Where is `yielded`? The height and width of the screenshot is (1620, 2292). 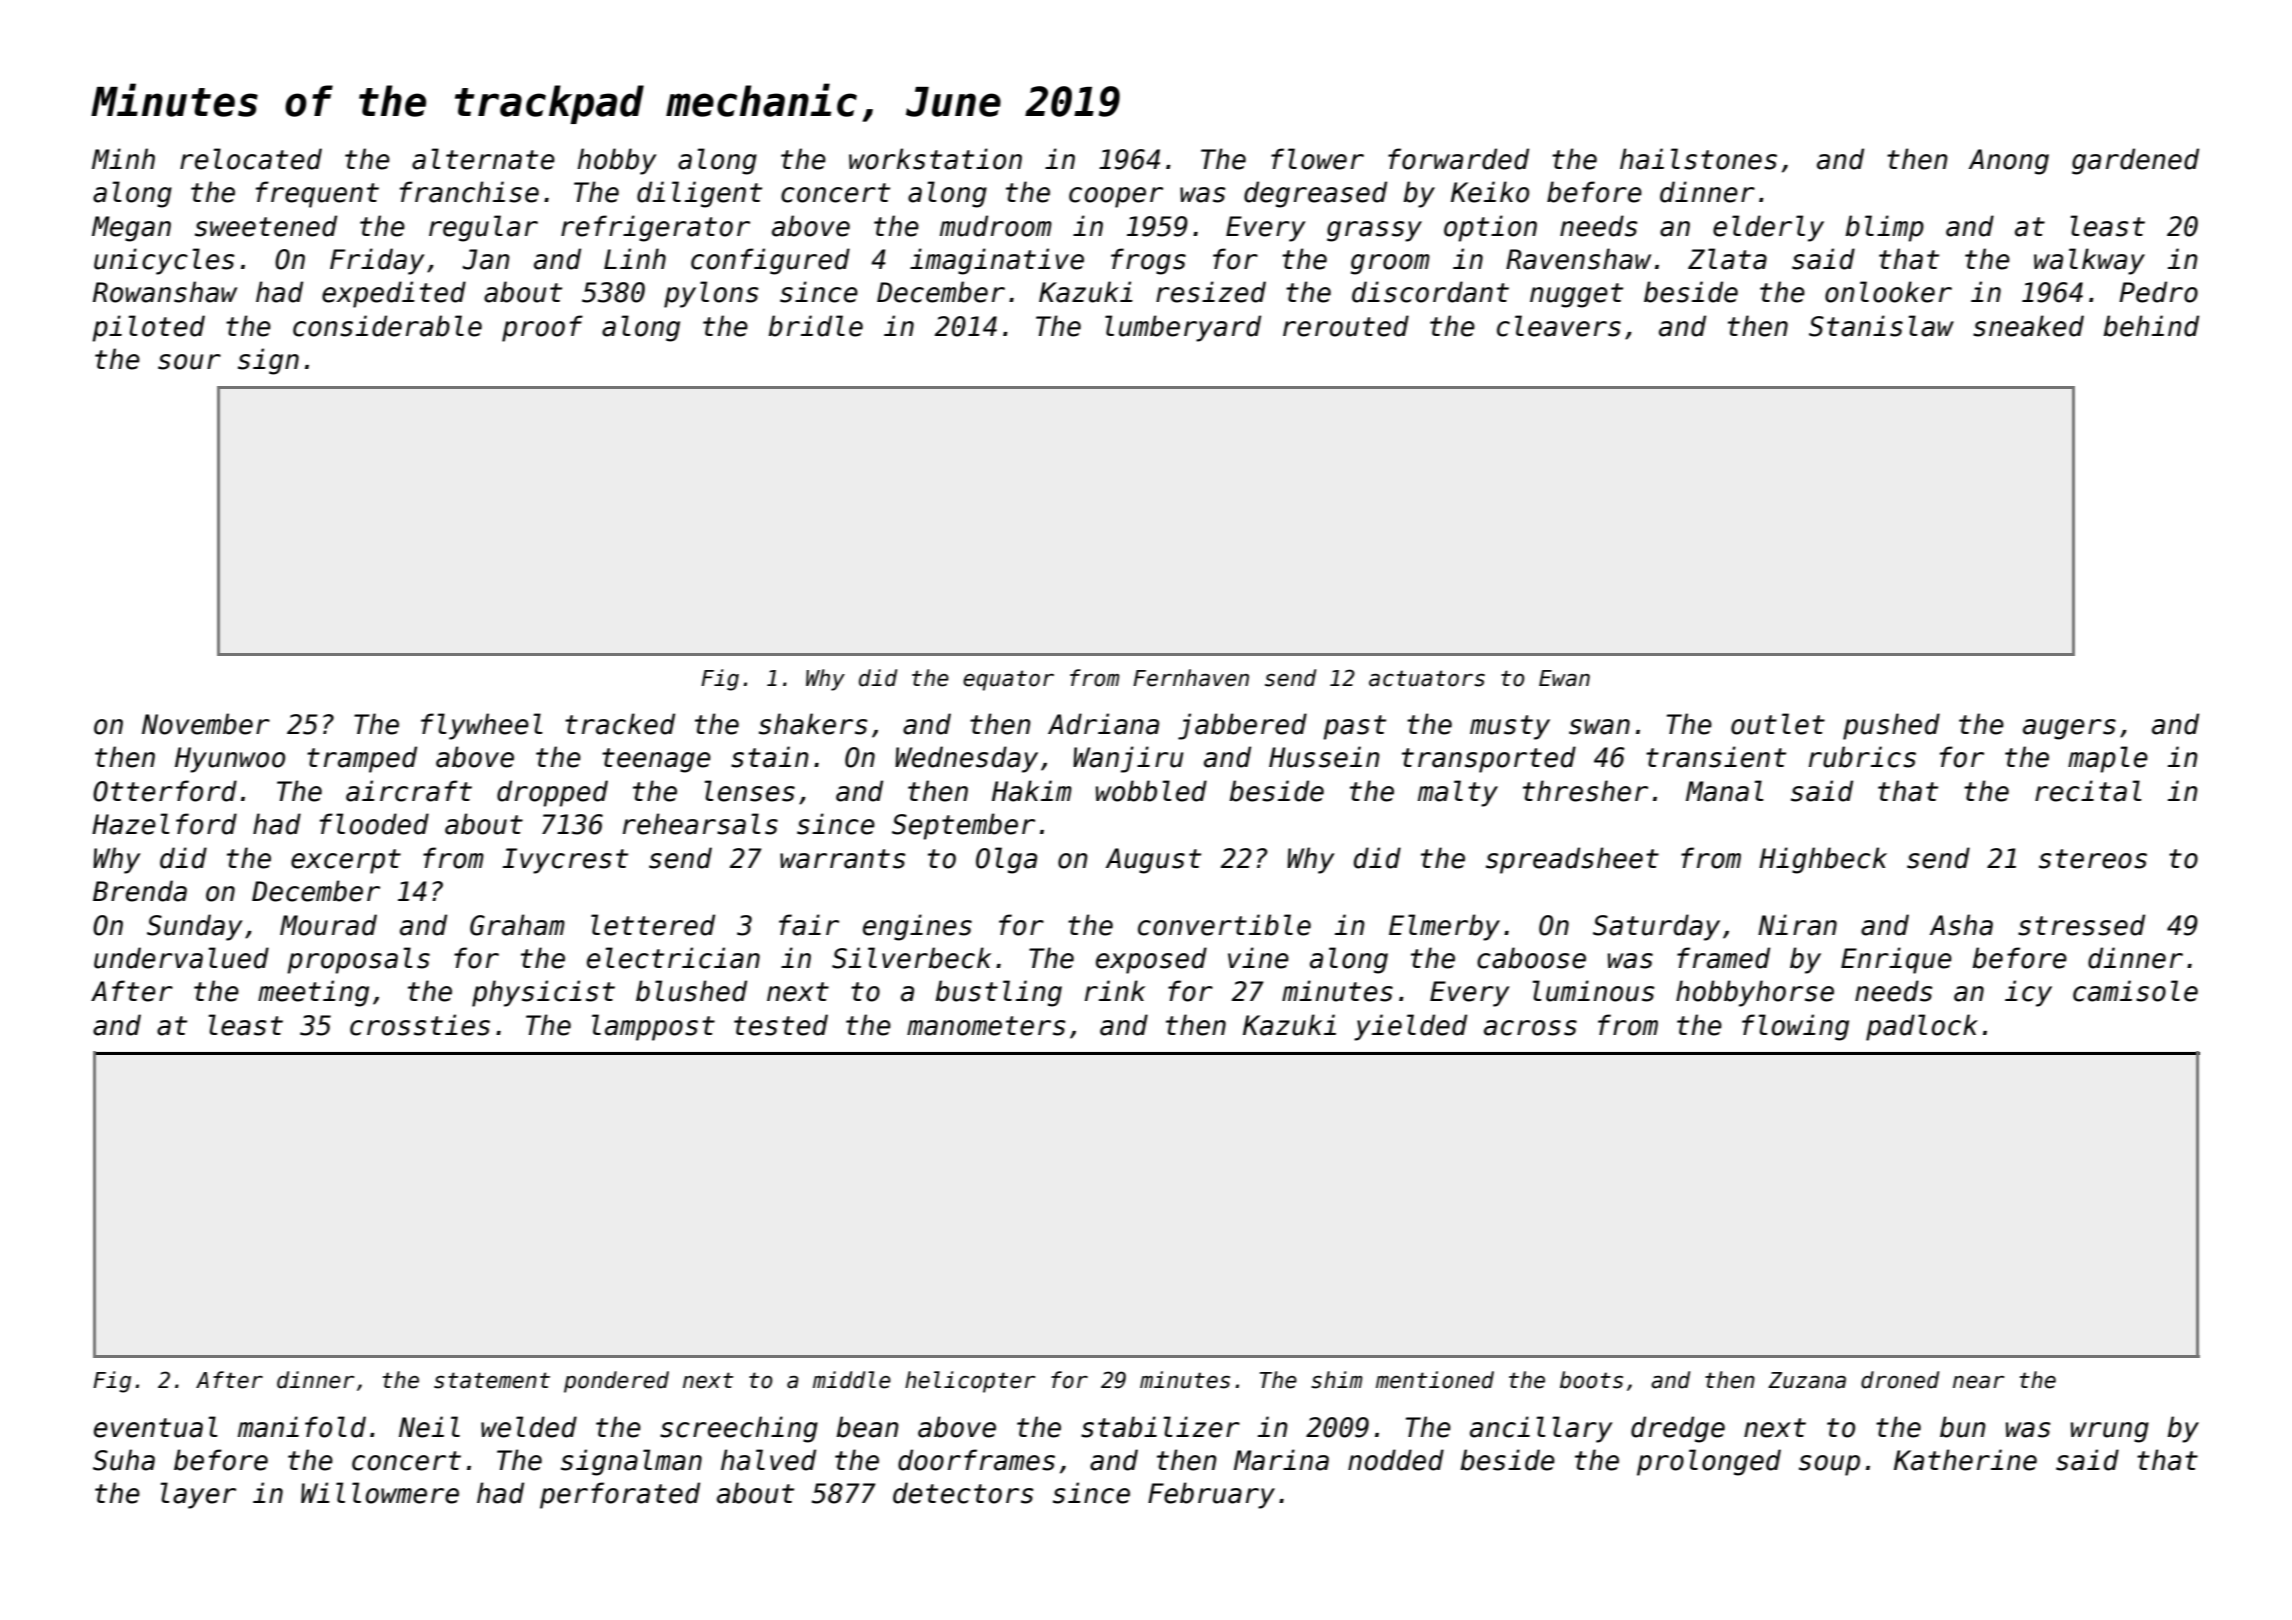
yielded is located at coordinates (1410, 1027).
